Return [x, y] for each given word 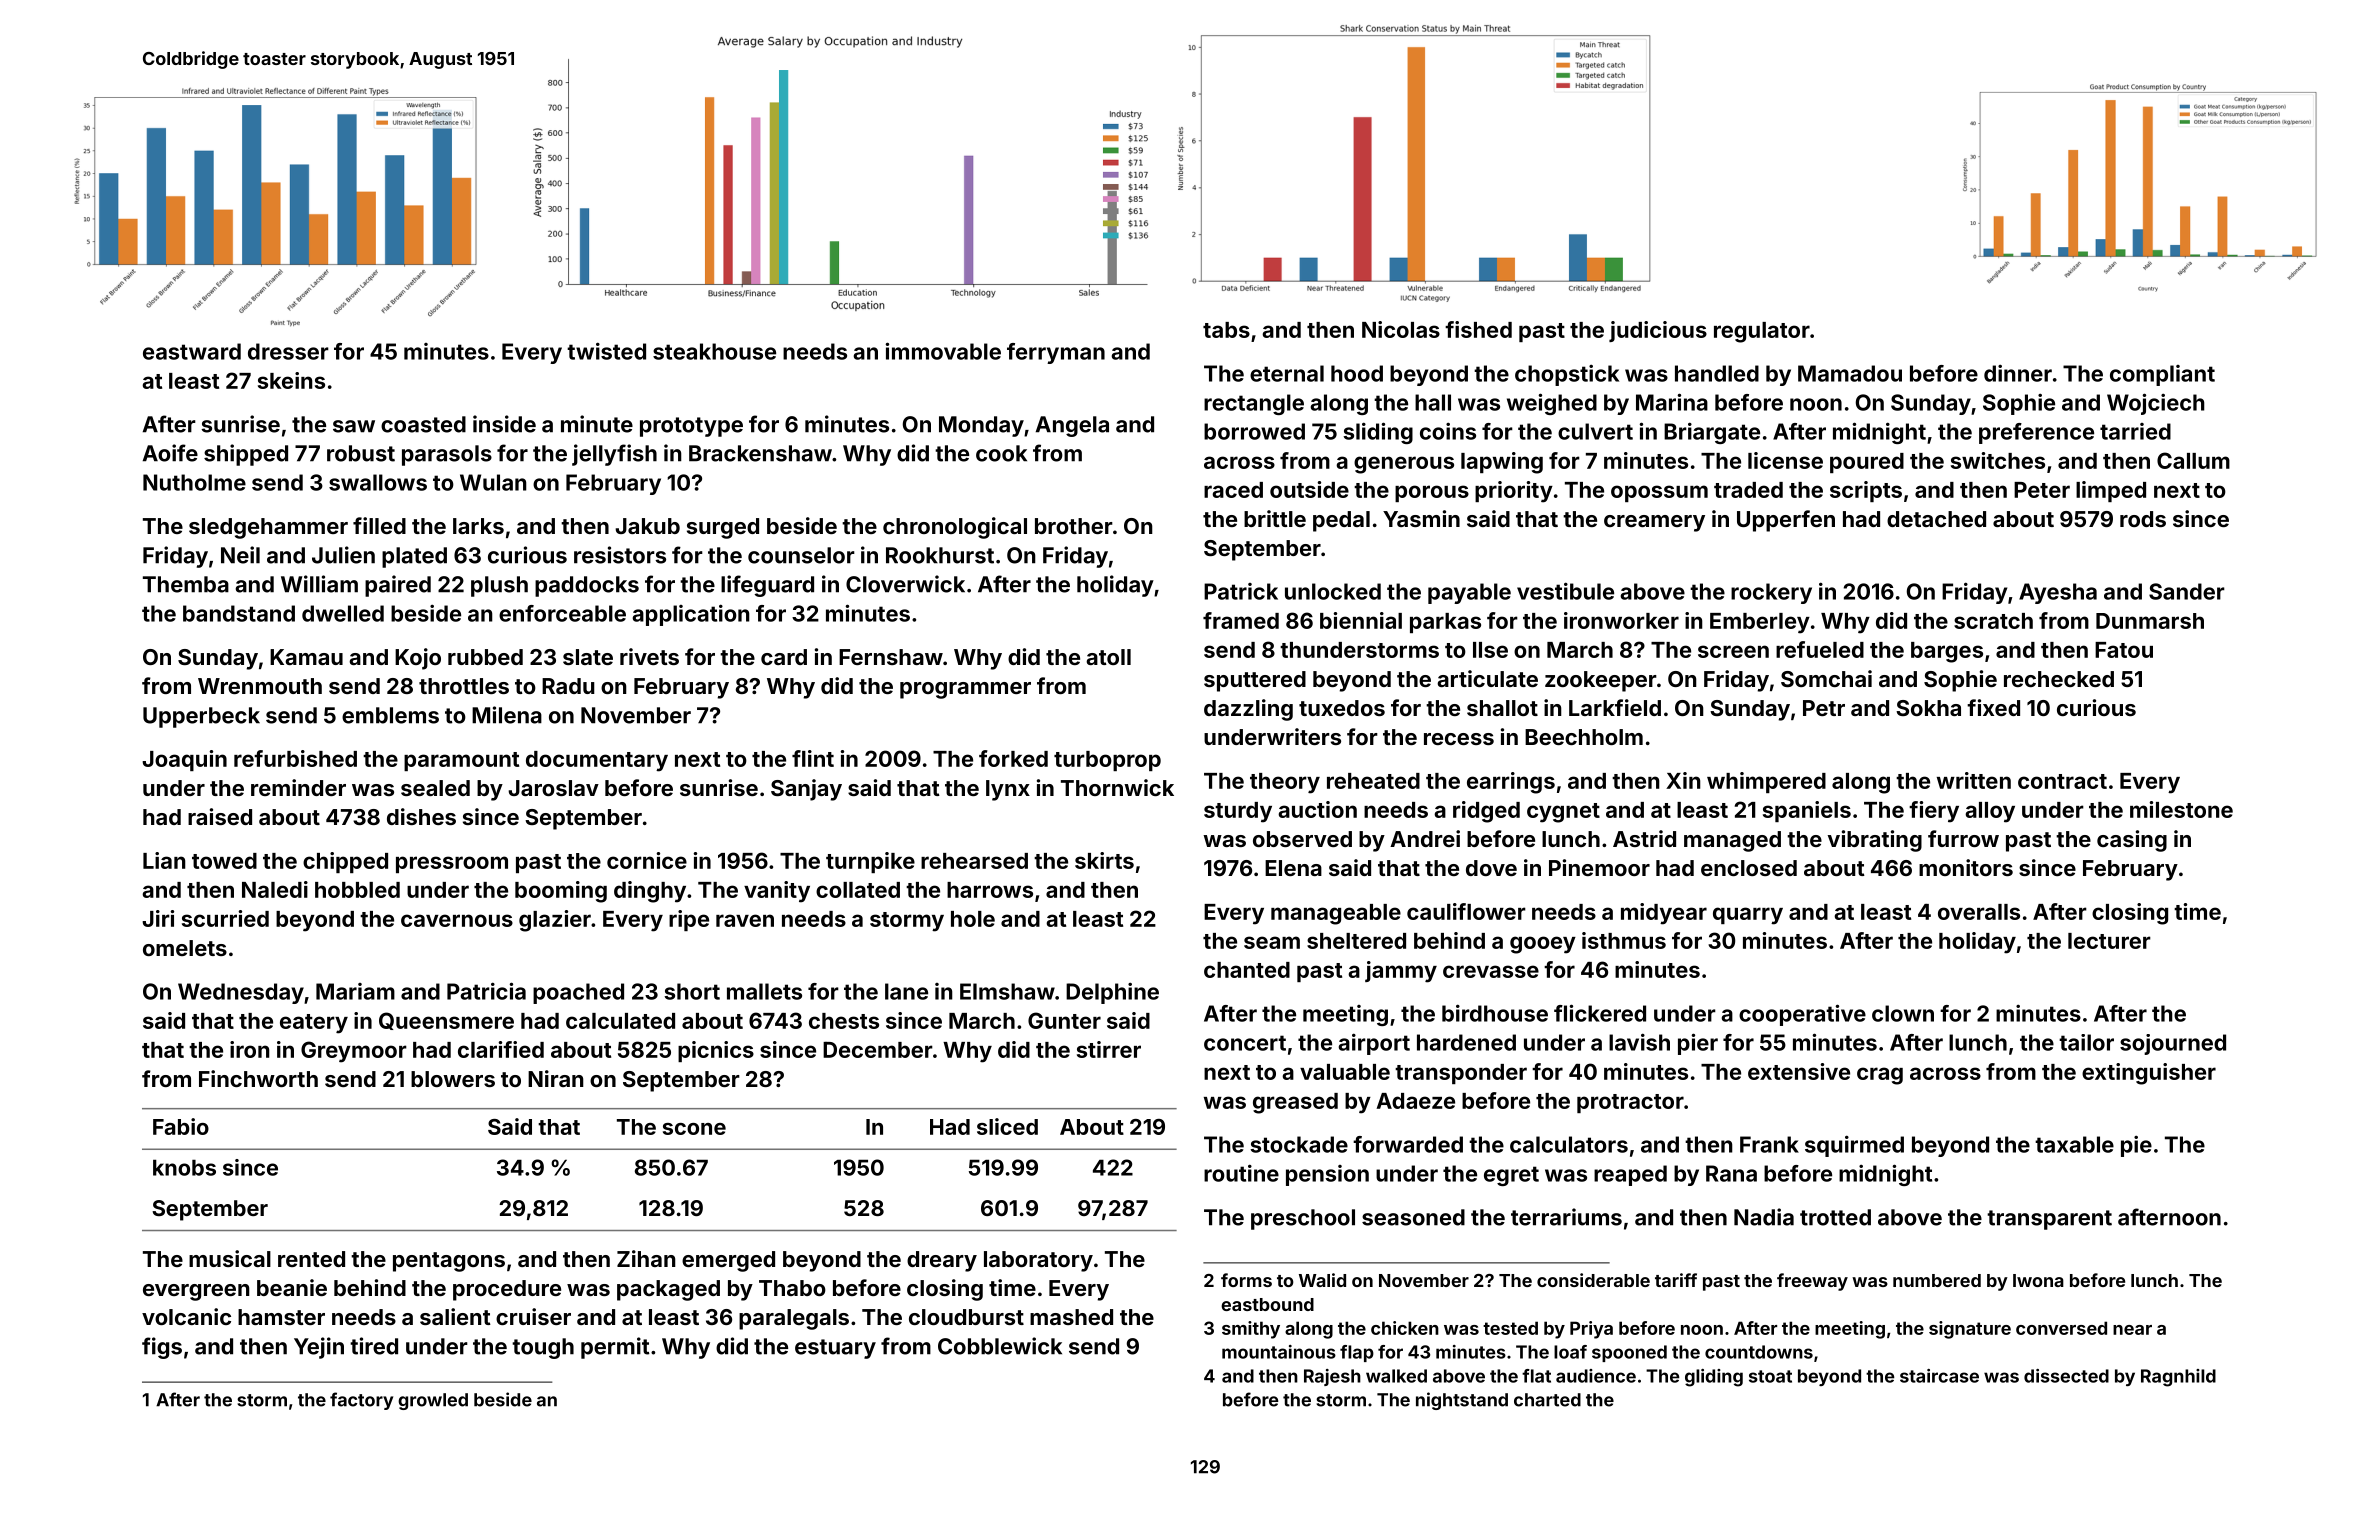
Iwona [2038, 1280]
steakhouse [714, 351]
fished [1478, 329]
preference [2036, 433]
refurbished [295, 758]
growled [433, 1401]
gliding [1714, 1378]
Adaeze [1415, 1101]
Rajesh [1332, 1377]
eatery [314, 1024]
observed [1302, 839]
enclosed [1749, 868]
